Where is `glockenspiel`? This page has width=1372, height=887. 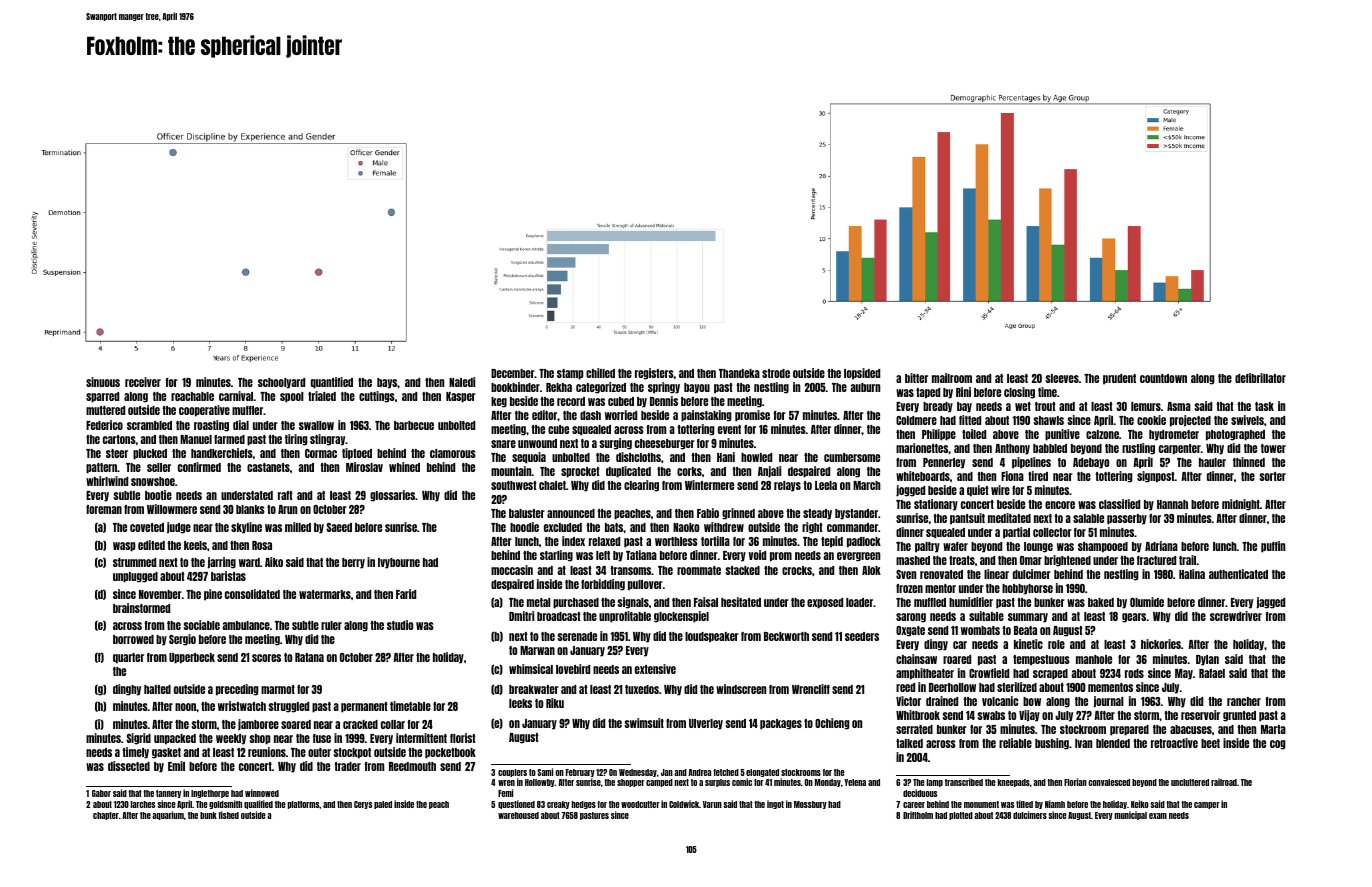 glockenspiel is located at coordinates (681, 617).
